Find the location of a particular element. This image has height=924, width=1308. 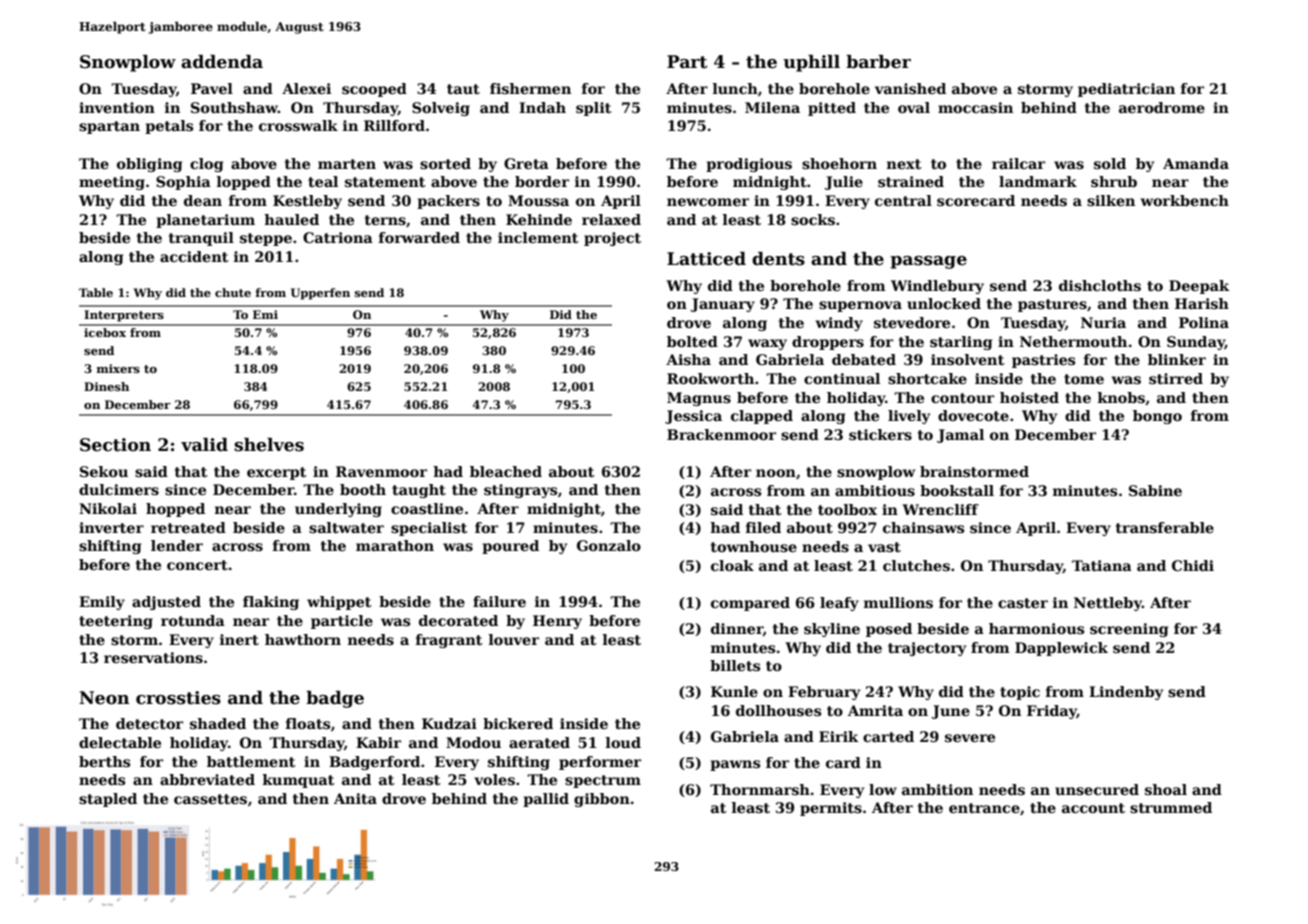

shoal is located at coordinates (1166, 789).
